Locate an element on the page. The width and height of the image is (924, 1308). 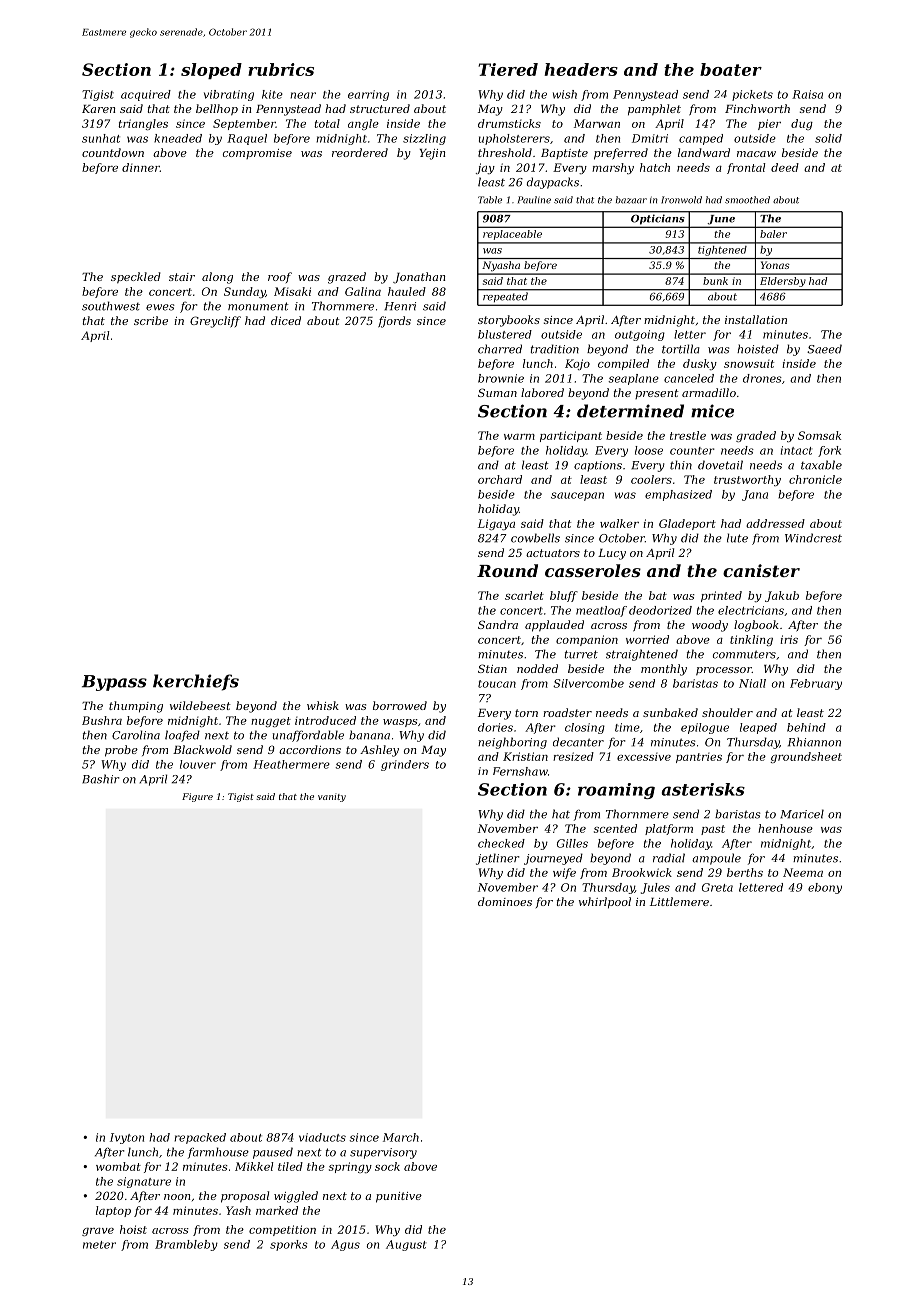
worried is located at coordinates (647, 639).
